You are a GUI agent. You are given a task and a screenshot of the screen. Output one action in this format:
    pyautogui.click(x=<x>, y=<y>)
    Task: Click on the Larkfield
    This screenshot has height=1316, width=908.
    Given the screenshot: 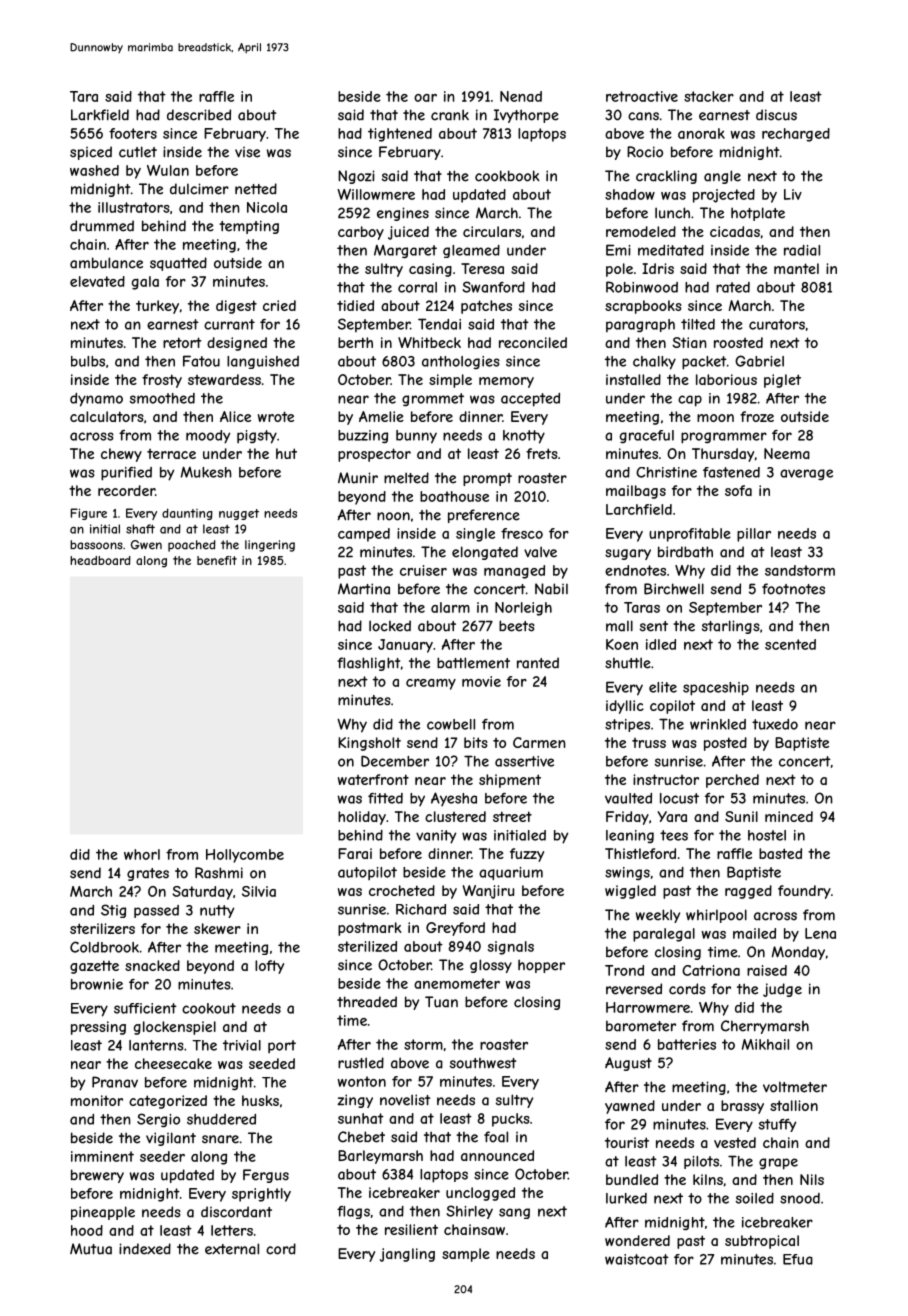 What is the action you would take?
    pyautogui.click(x=100, y=115)
